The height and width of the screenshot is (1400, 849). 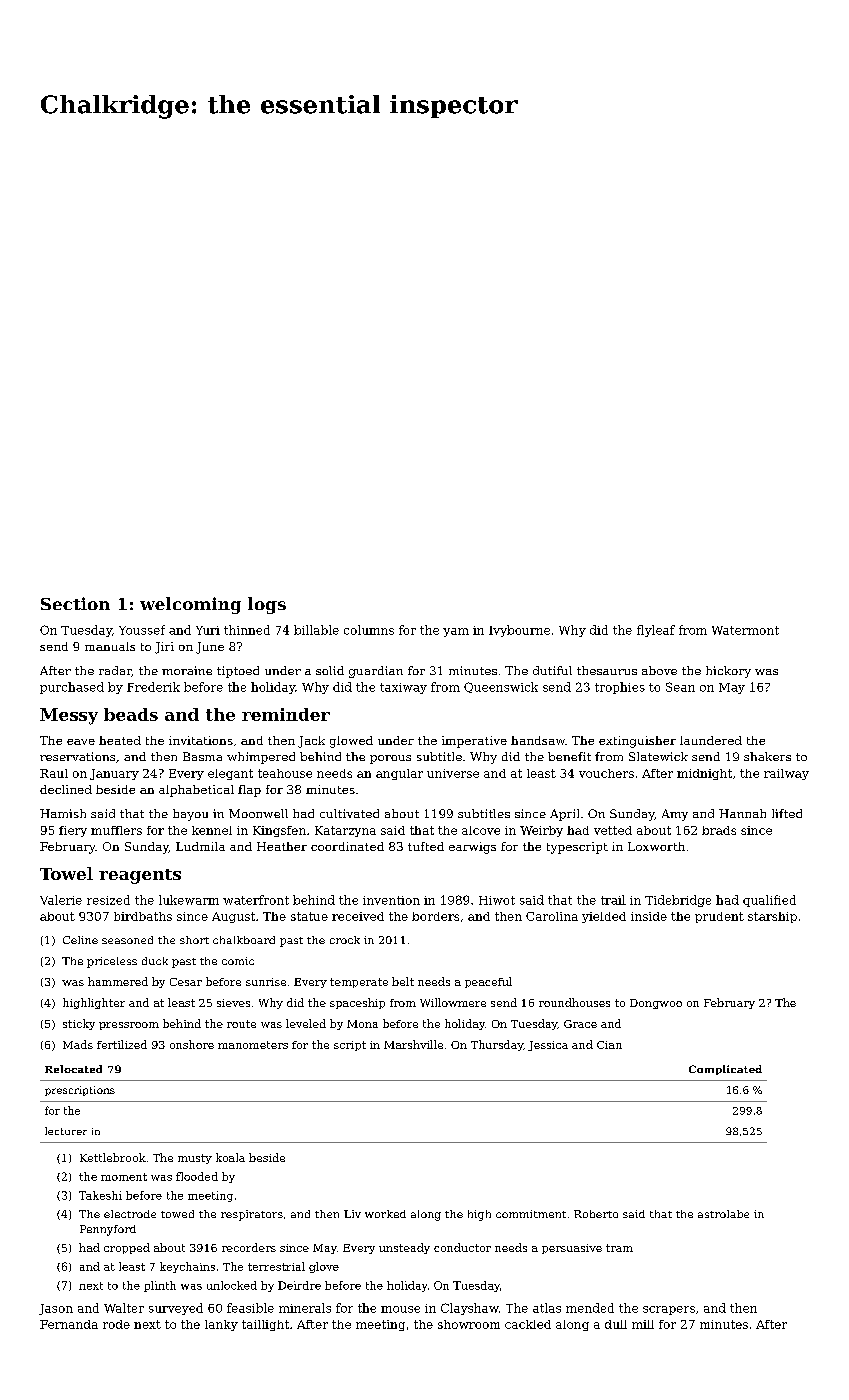 I want to click on Section, so click(x=75, y=603).
